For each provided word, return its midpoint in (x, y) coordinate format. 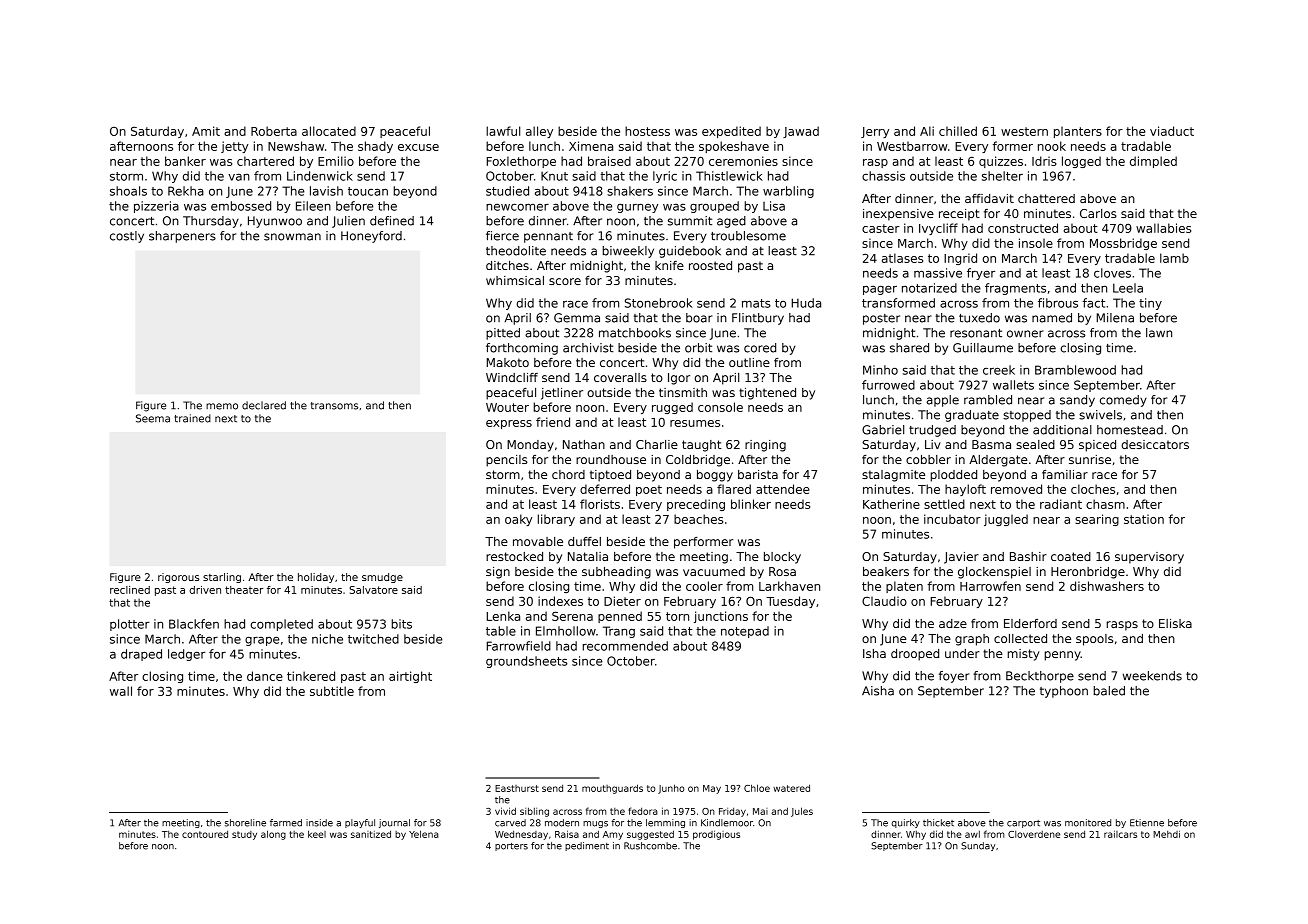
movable (538, 541)
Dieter (622, 601)
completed (282, 625)
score (565, 281)
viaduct (1172, 131)
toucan (368, 191)
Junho (671, 789)
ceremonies (743, 161)
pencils (506, 461)
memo (222, 406)
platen (904, 587)
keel (317, 834)
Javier (961, 558)
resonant (976, 333)
